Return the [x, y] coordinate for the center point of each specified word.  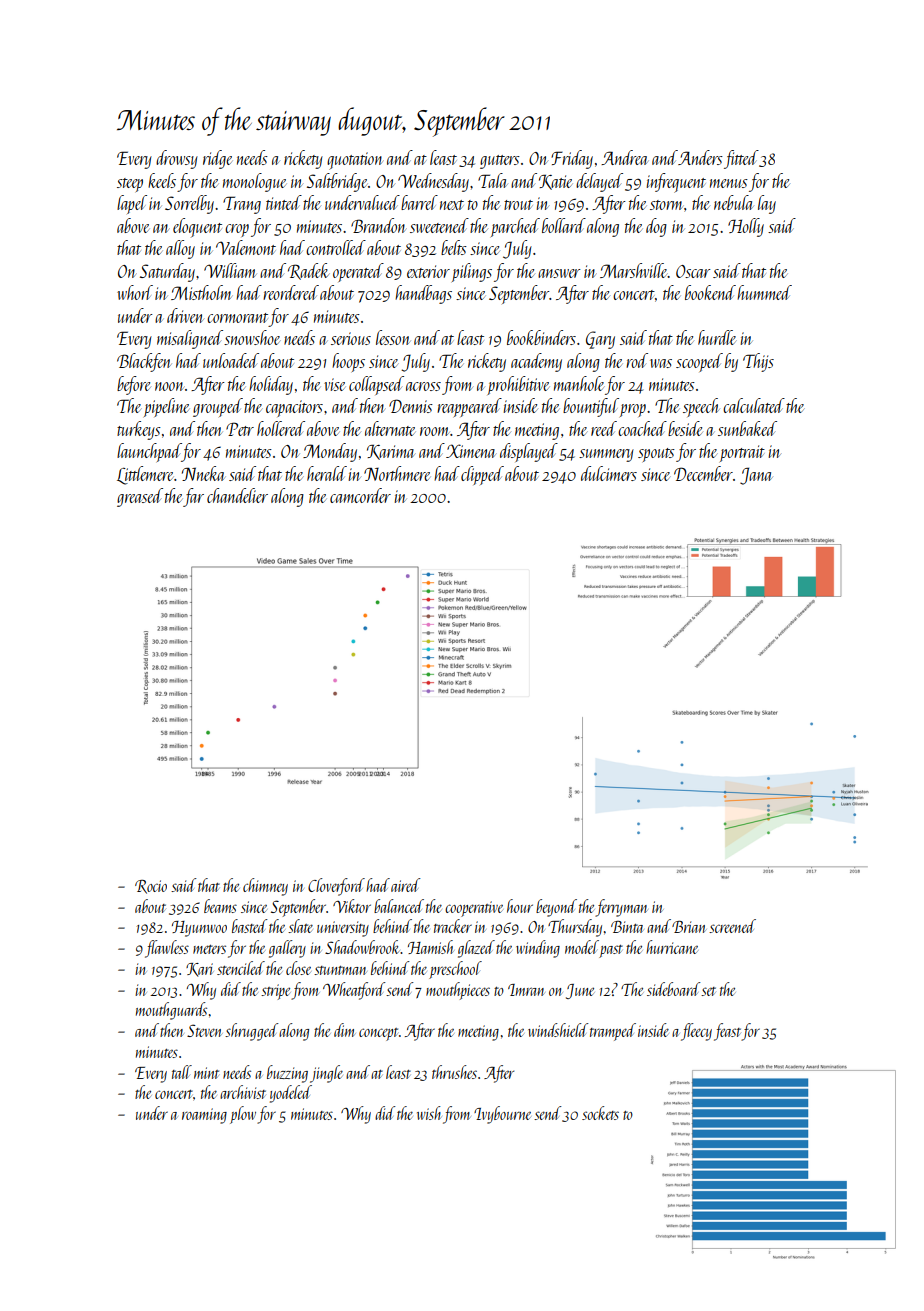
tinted [284, 202]
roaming [204, 1116]
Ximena [471, 451]
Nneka [203, 473]
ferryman [622, 908]
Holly [746, 227]
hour [520, 906]
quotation [354, 161]
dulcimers [609, 473]
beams [220, 906]
